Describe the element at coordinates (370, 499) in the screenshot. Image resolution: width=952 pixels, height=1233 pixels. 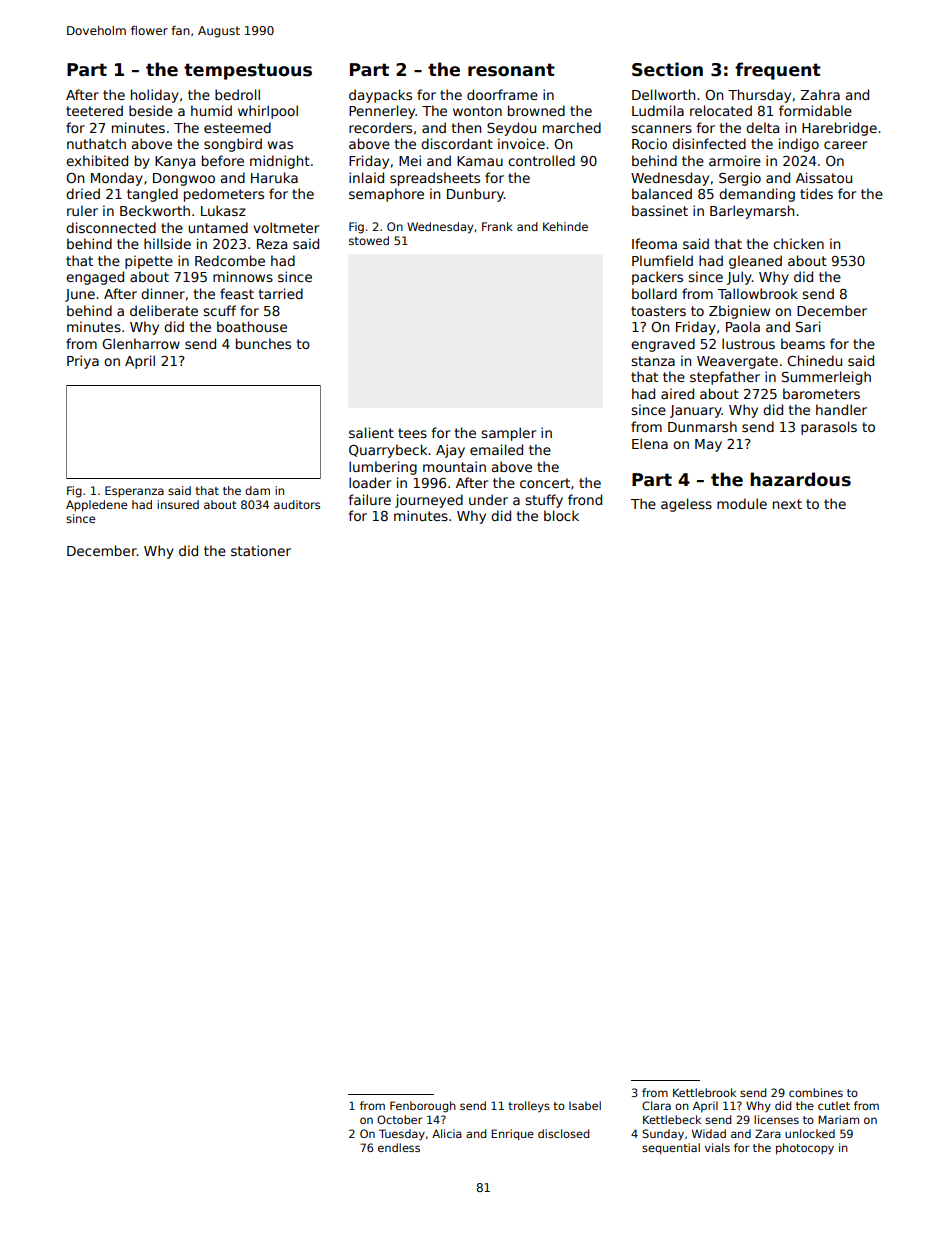
I see `failure` at that location.
